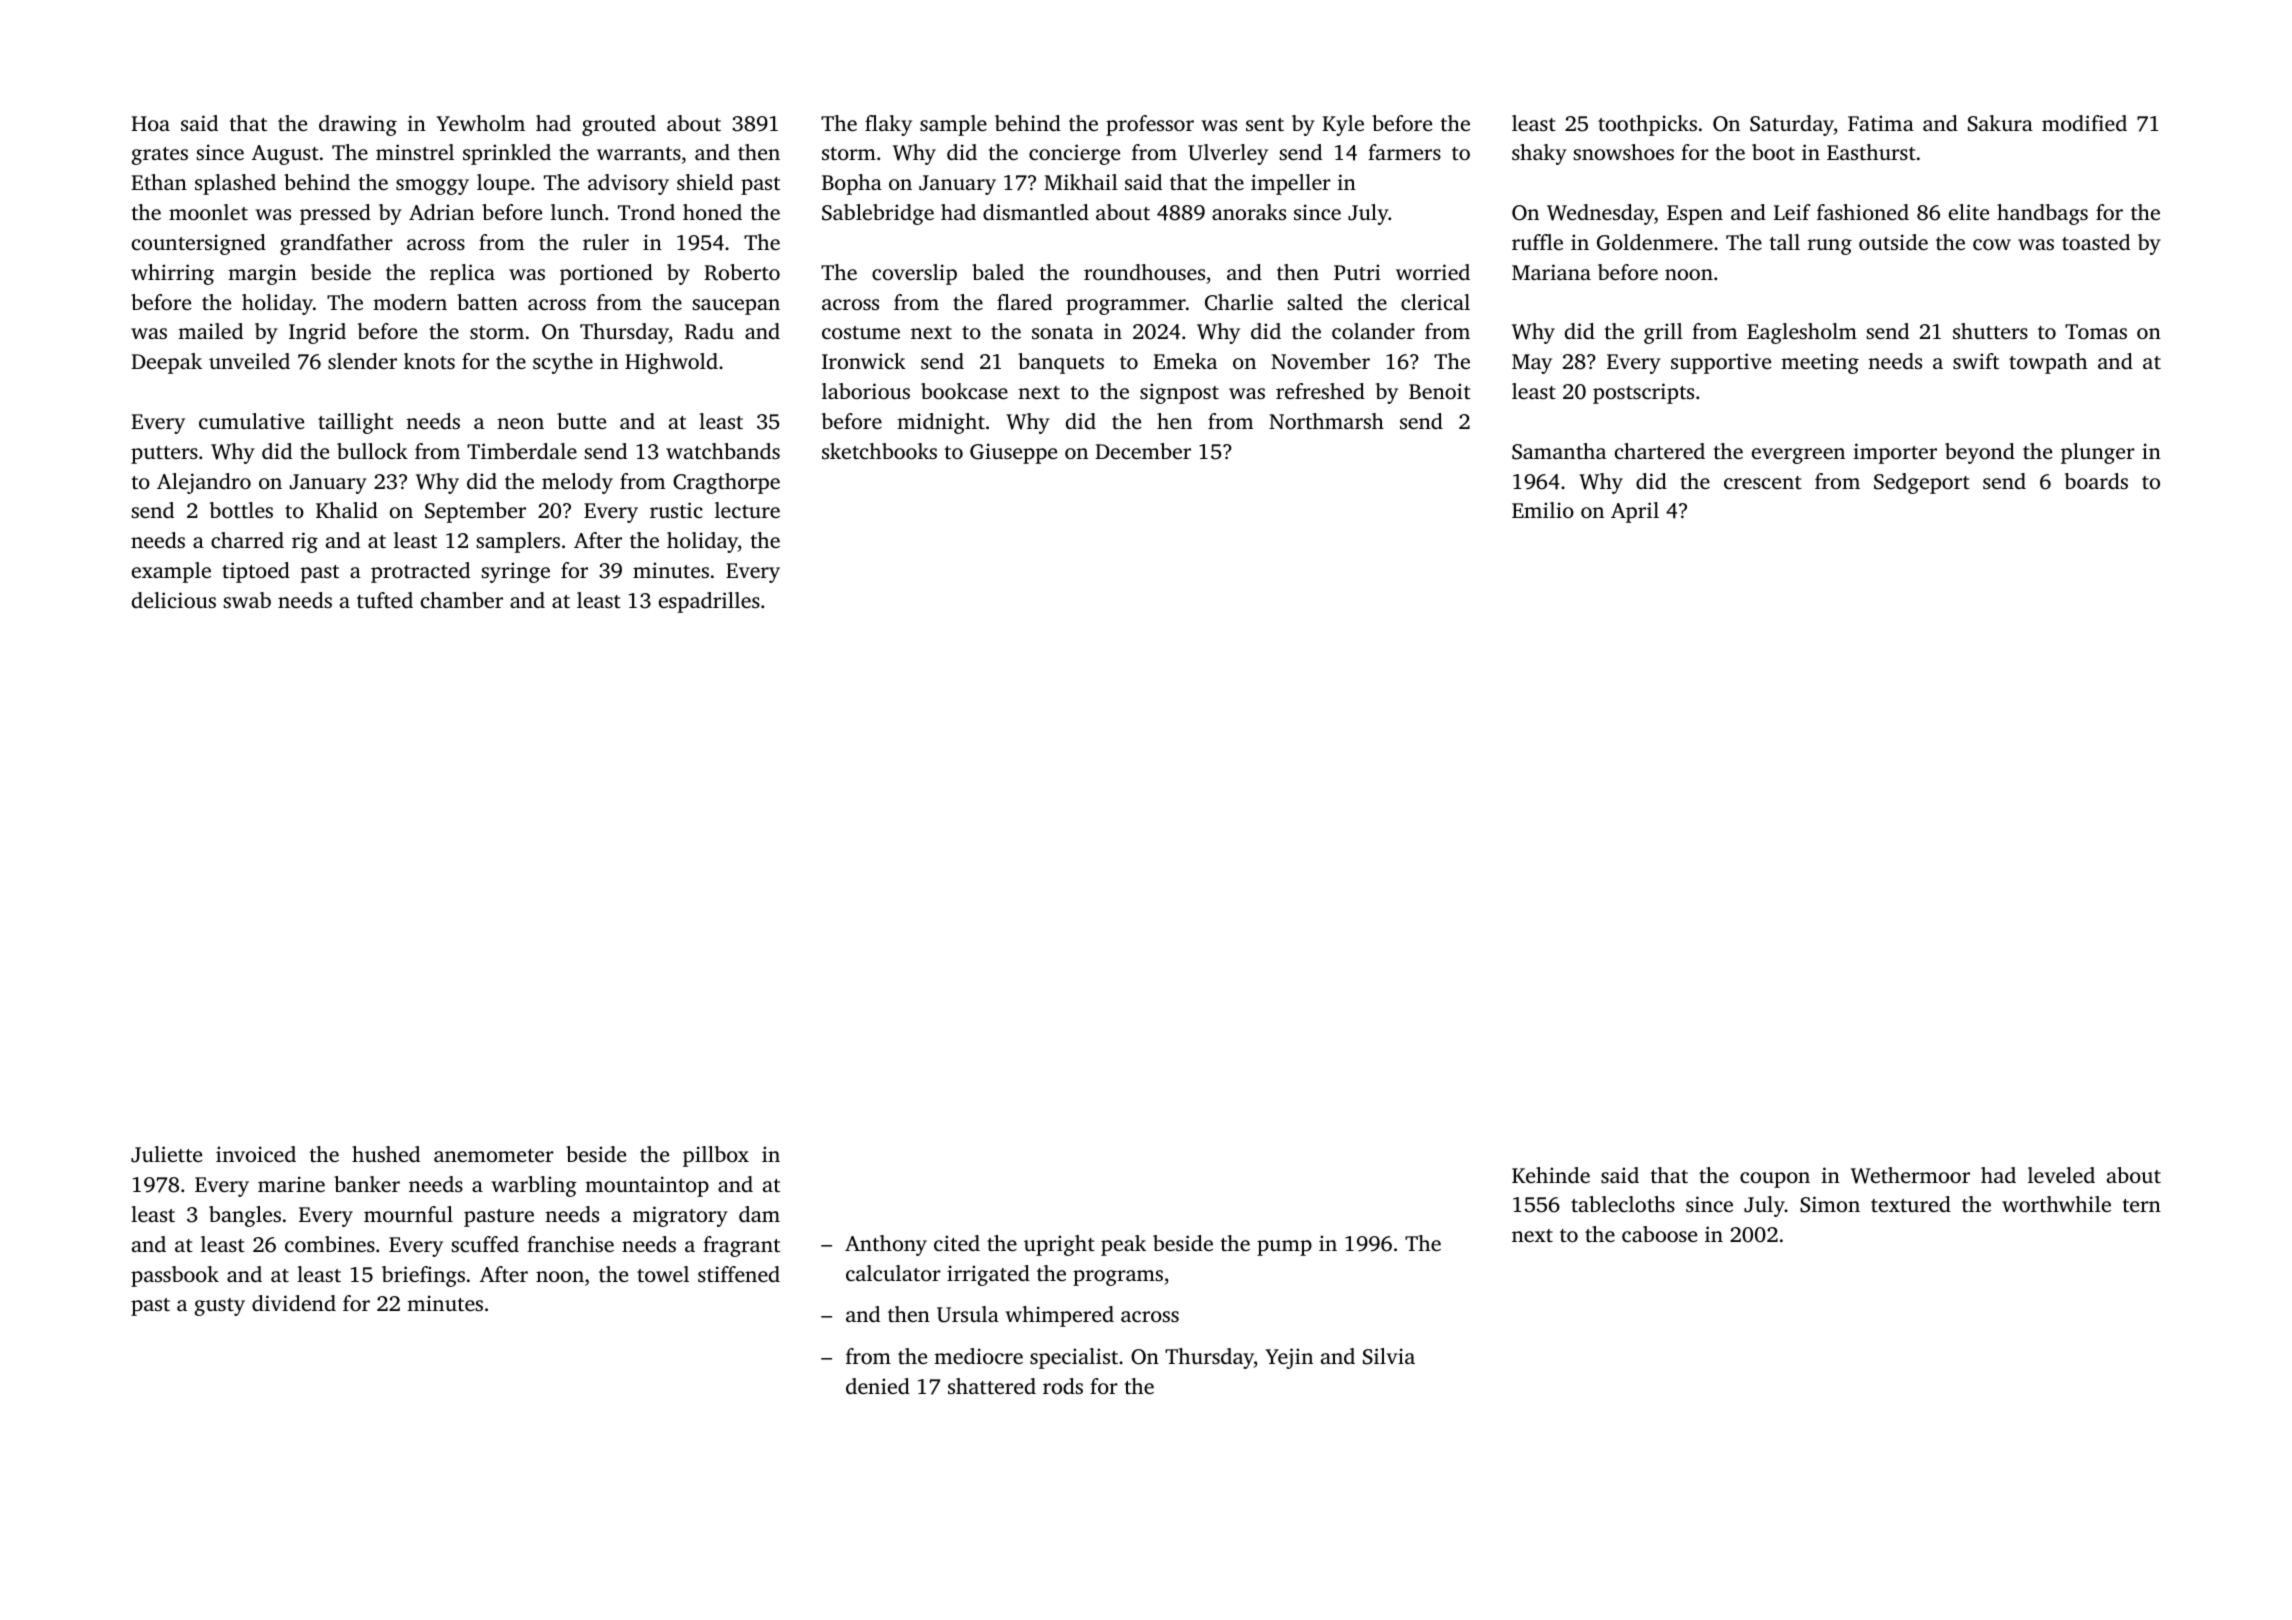  I want to click on lunch, so click(577, 212).
